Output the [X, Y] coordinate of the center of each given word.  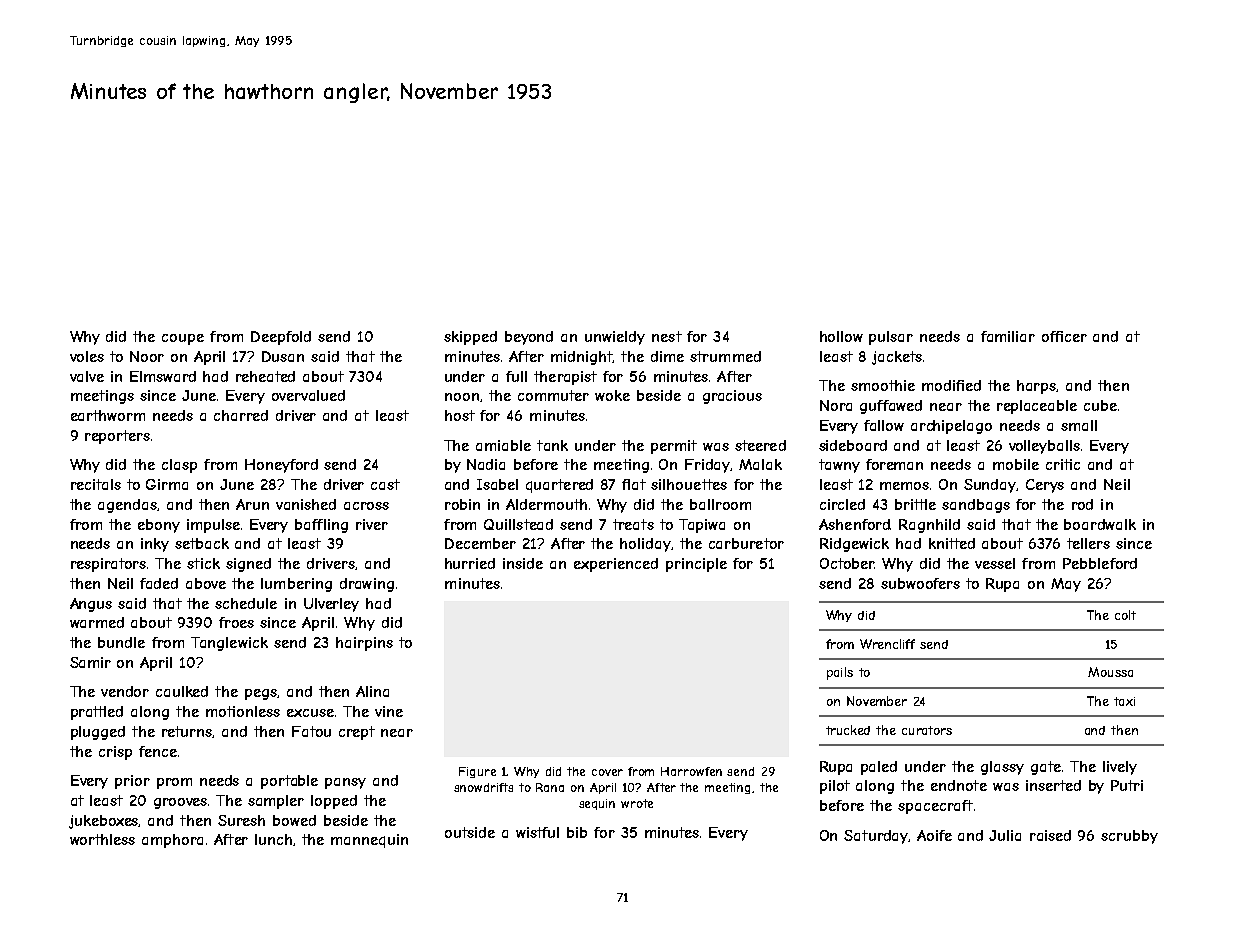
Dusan [283, 356]
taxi [1124, 701]
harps [1037, 387]
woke [612, 395]
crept [357, 733]
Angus [91, 605]
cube [1100, 405]
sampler [276, 802]
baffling [321, 526]
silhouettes [689, 484]
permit [674, 447]
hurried [470, 563]
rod [1082, 504]
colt [1125, 615]
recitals [96, 484]
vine [389, 711]
